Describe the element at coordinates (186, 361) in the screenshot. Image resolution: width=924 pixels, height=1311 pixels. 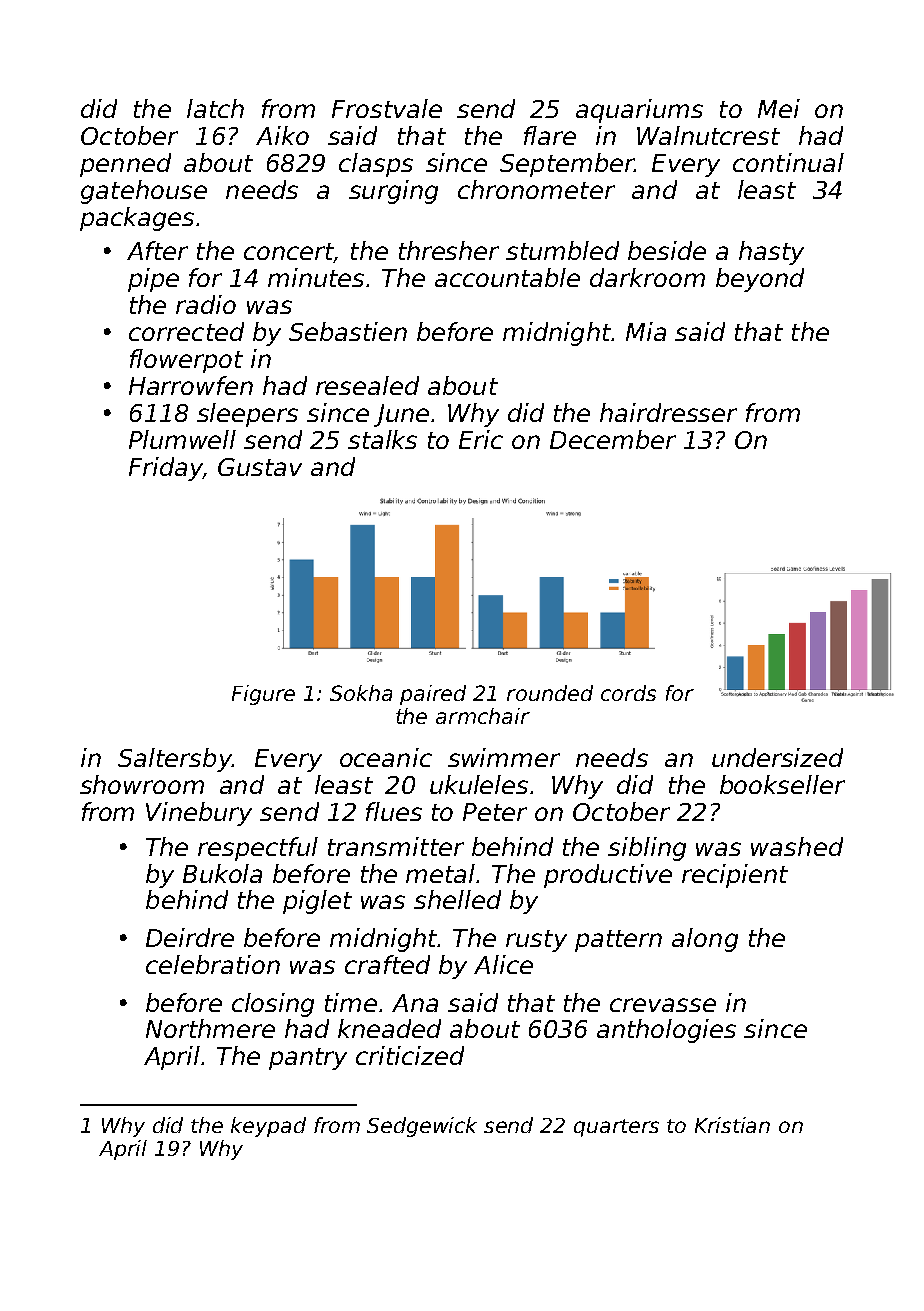
I see `flowerpot` at that location.
